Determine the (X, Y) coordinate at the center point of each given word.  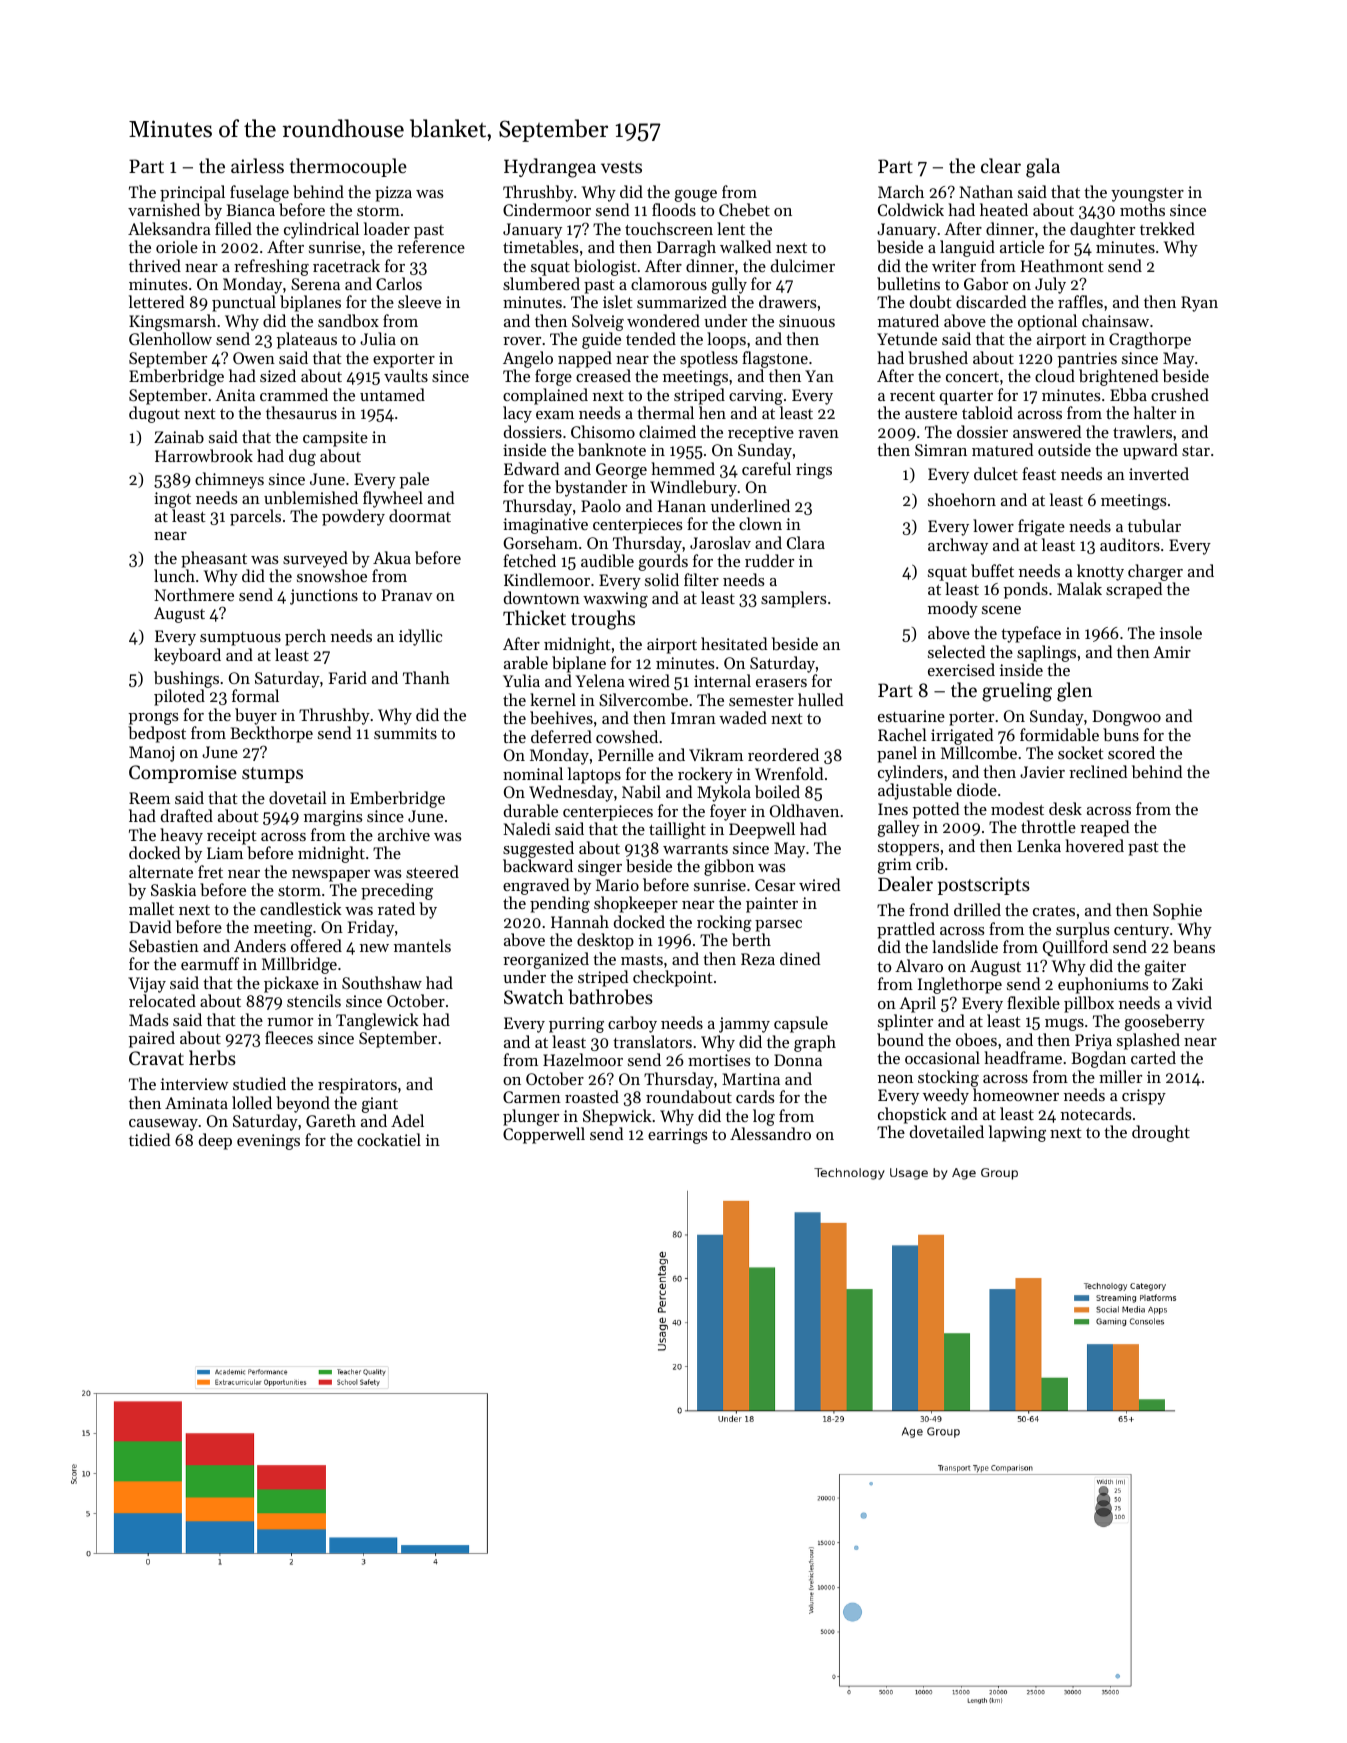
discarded (991, 301)
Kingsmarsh (172, 322)
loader (387, 228)
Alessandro (770, 1133)
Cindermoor (547, 209)
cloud (1055, 375)
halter (1154, 412)
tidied (149, 1139)
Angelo (528, 359)
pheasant (214, 559)
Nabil (641, 791)
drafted (187, 815)
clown (760, 523)
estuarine (911, 716)
